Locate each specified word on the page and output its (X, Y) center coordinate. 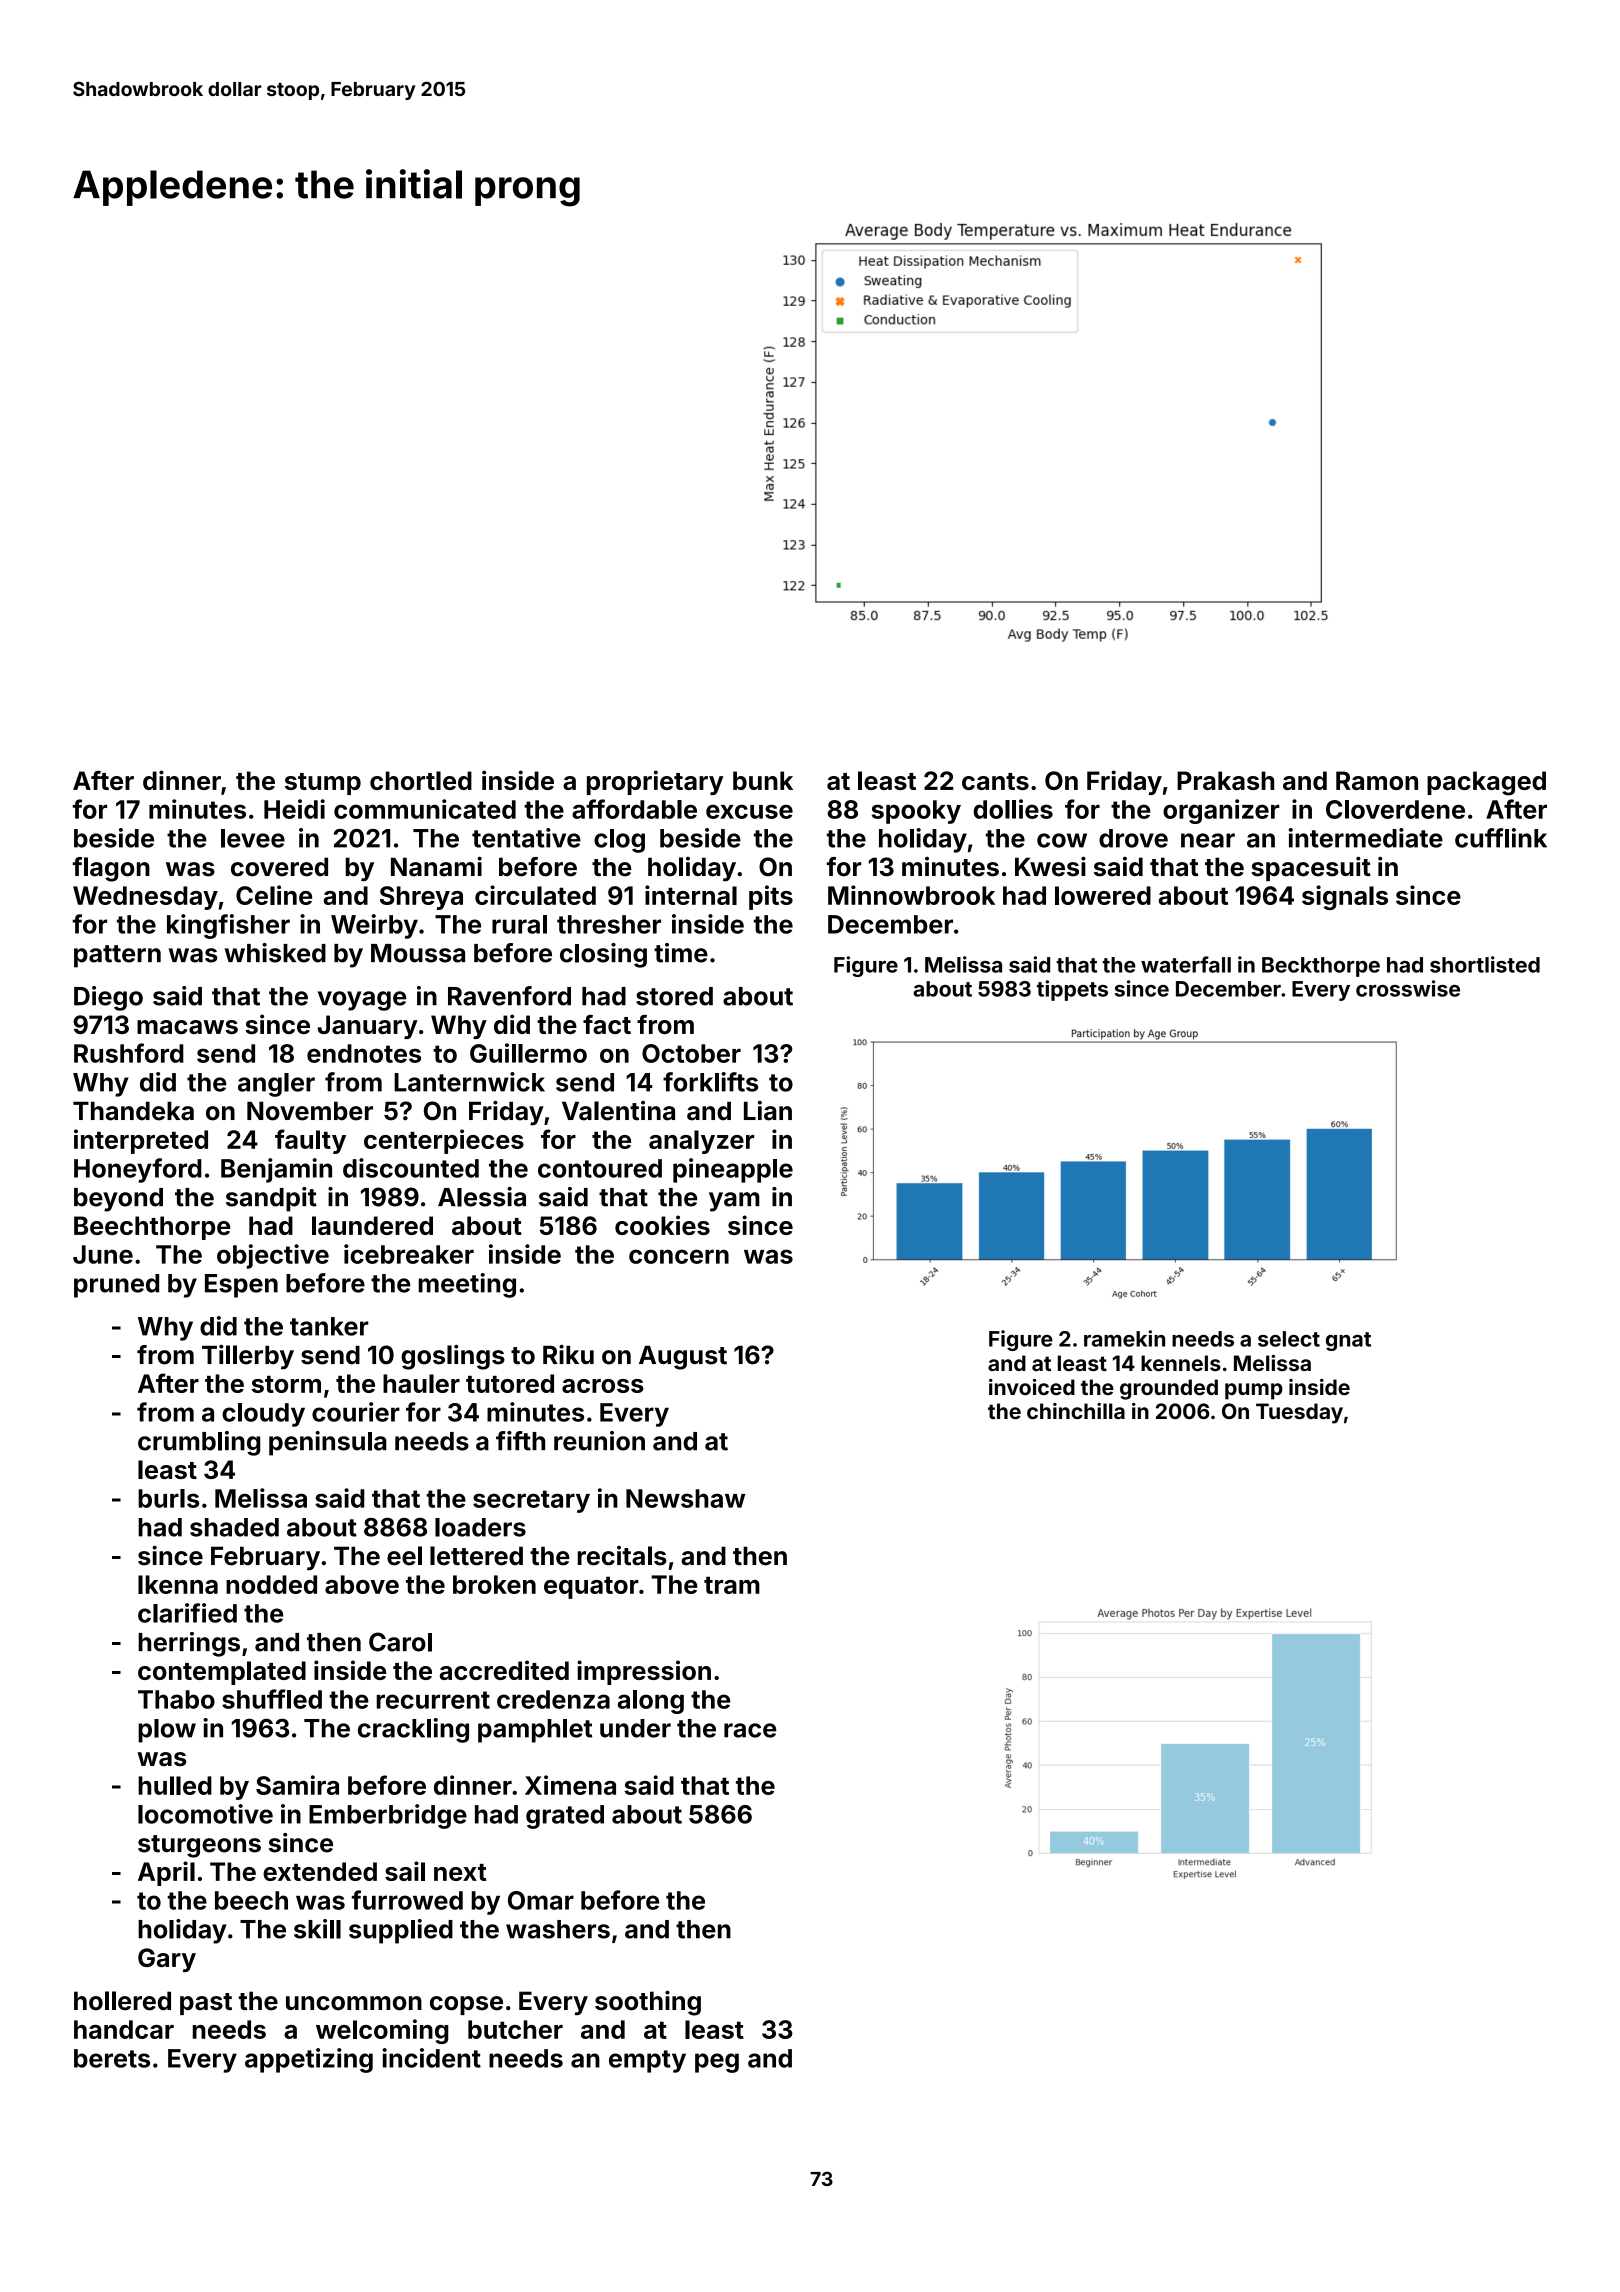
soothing (648, 2003)
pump (1254, 1391)
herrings (189, 1644)
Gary (167, 1960)
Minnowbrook (911, 895)
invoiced (1032, 1387)
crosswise (1408, 988)
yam (734, 1202)
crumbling (199, 1443)
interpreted (141, 1141)
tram (732, 1585)
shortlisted (1485, 964)
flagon (111, 869)
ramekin (1124, 1338)
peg (717, 2063)
